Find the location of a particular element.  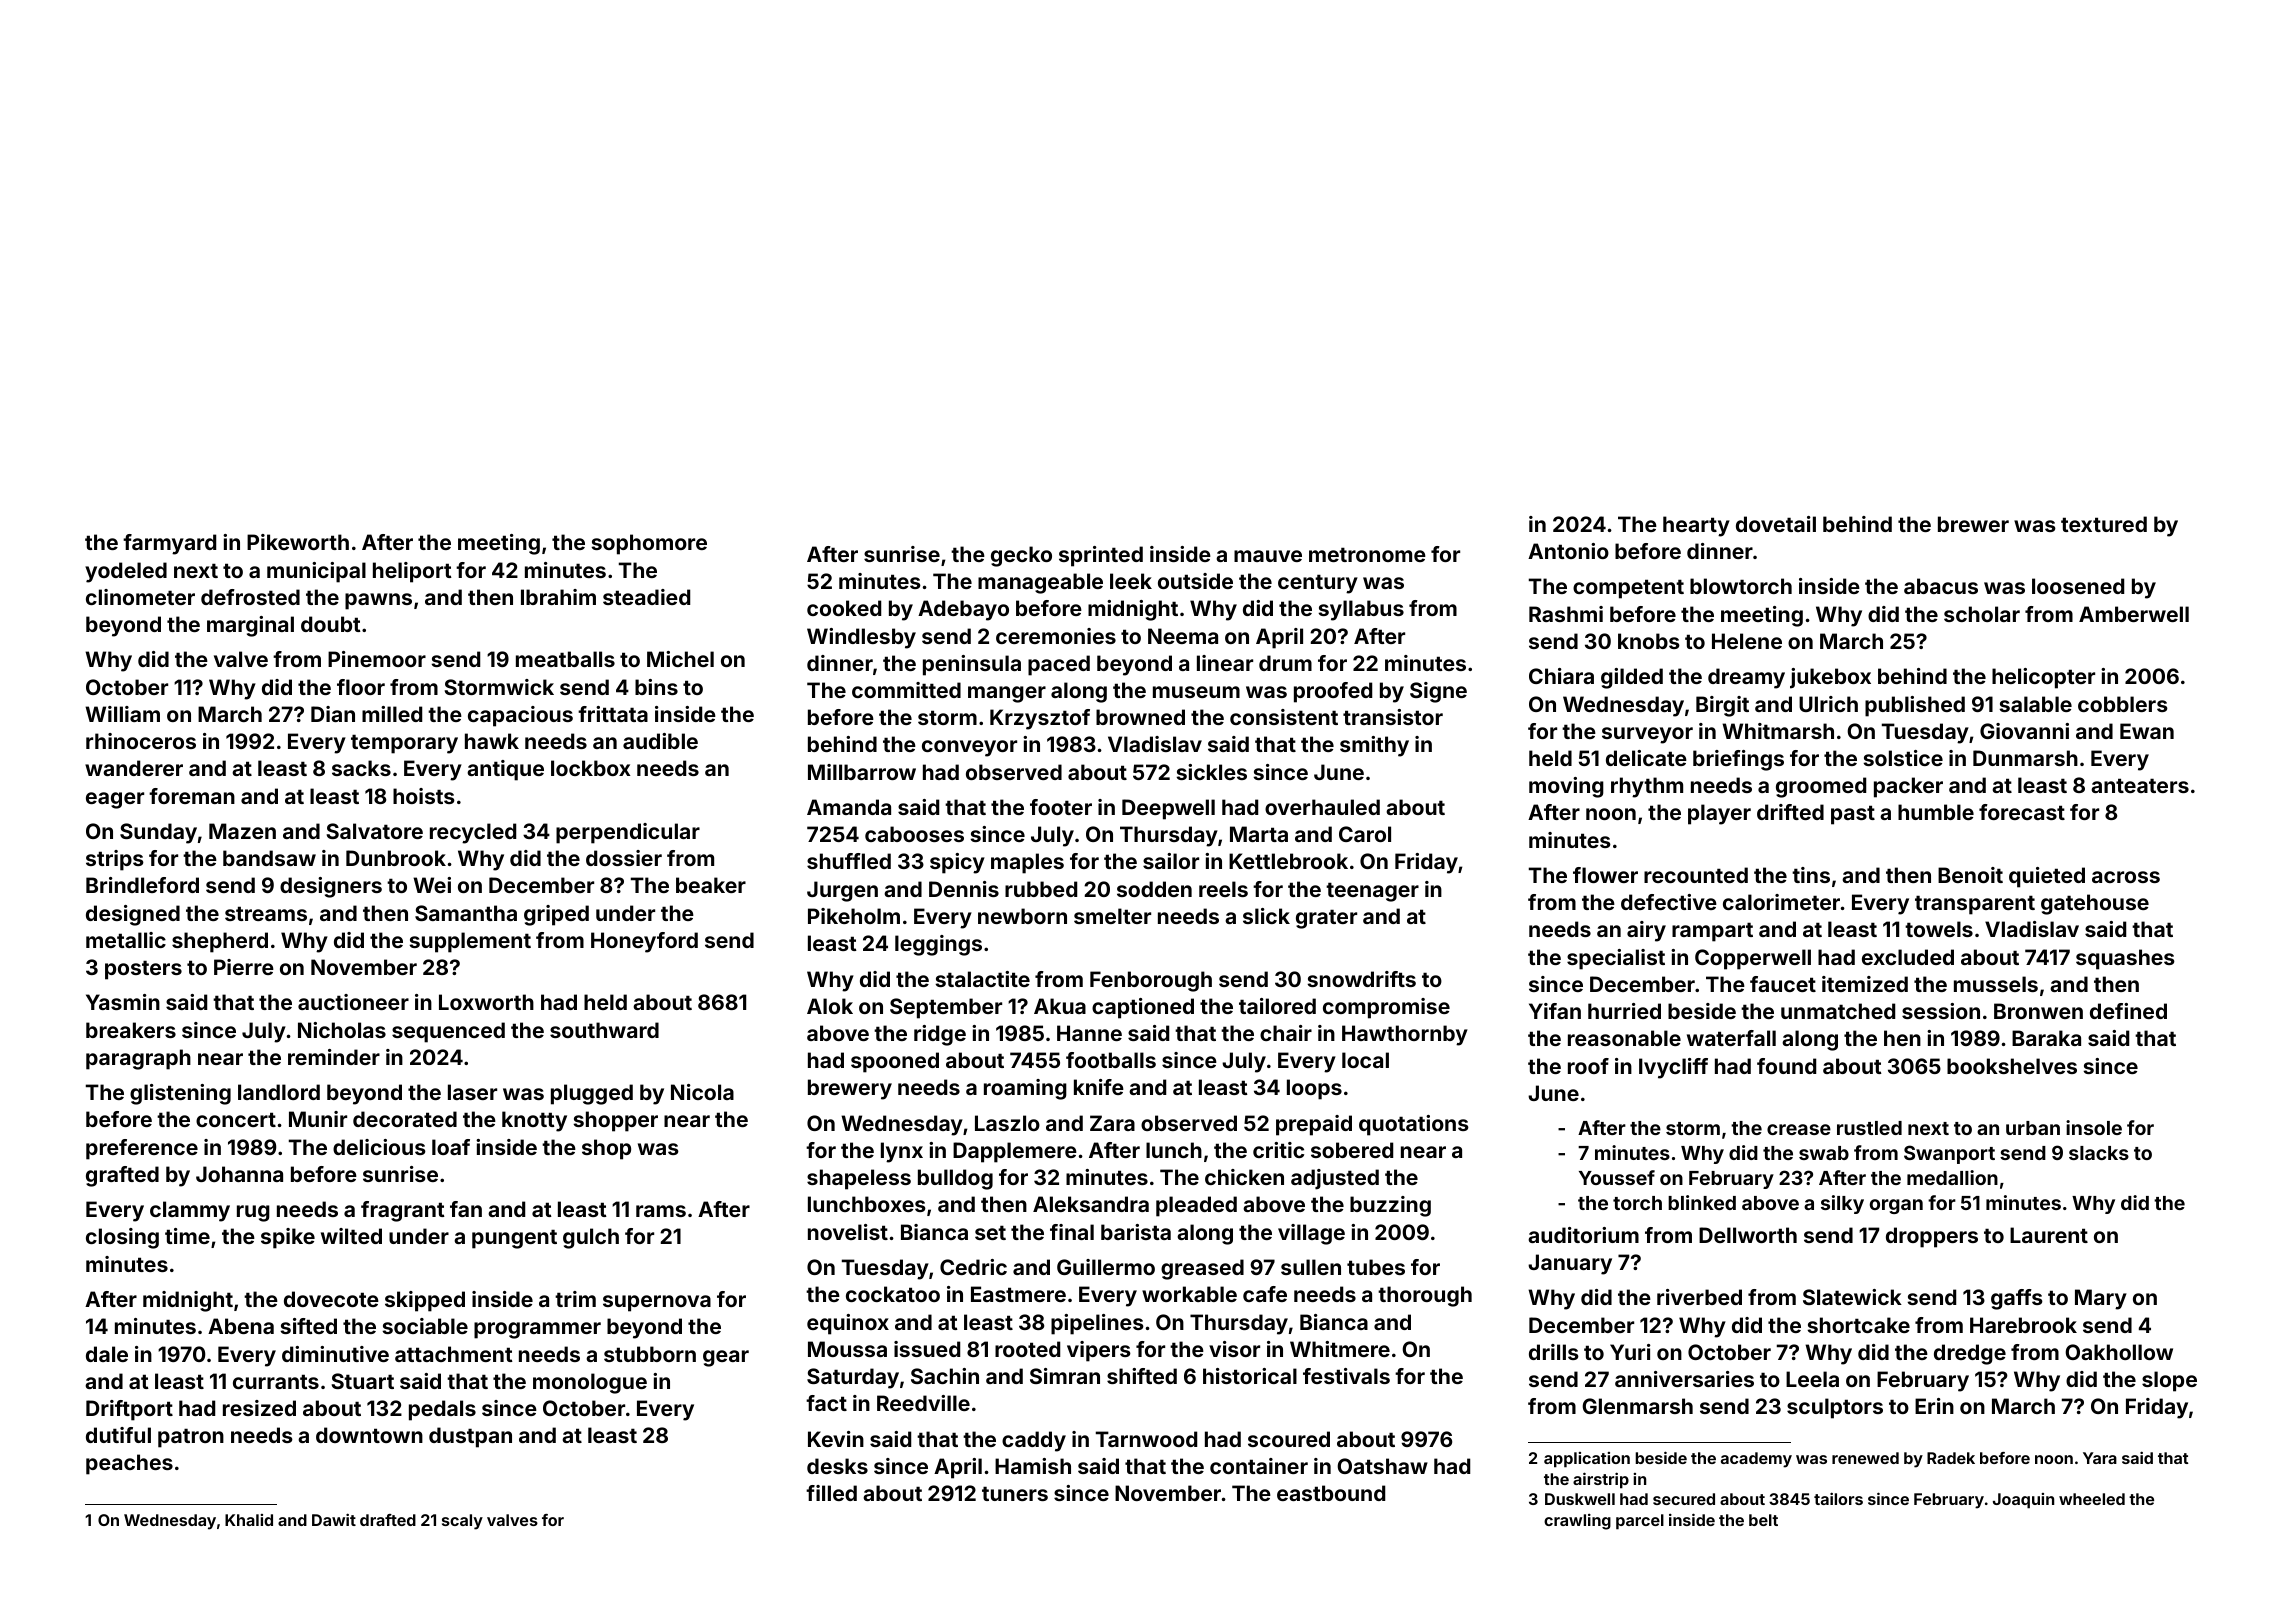

William is located at coordinates (122, 714).
